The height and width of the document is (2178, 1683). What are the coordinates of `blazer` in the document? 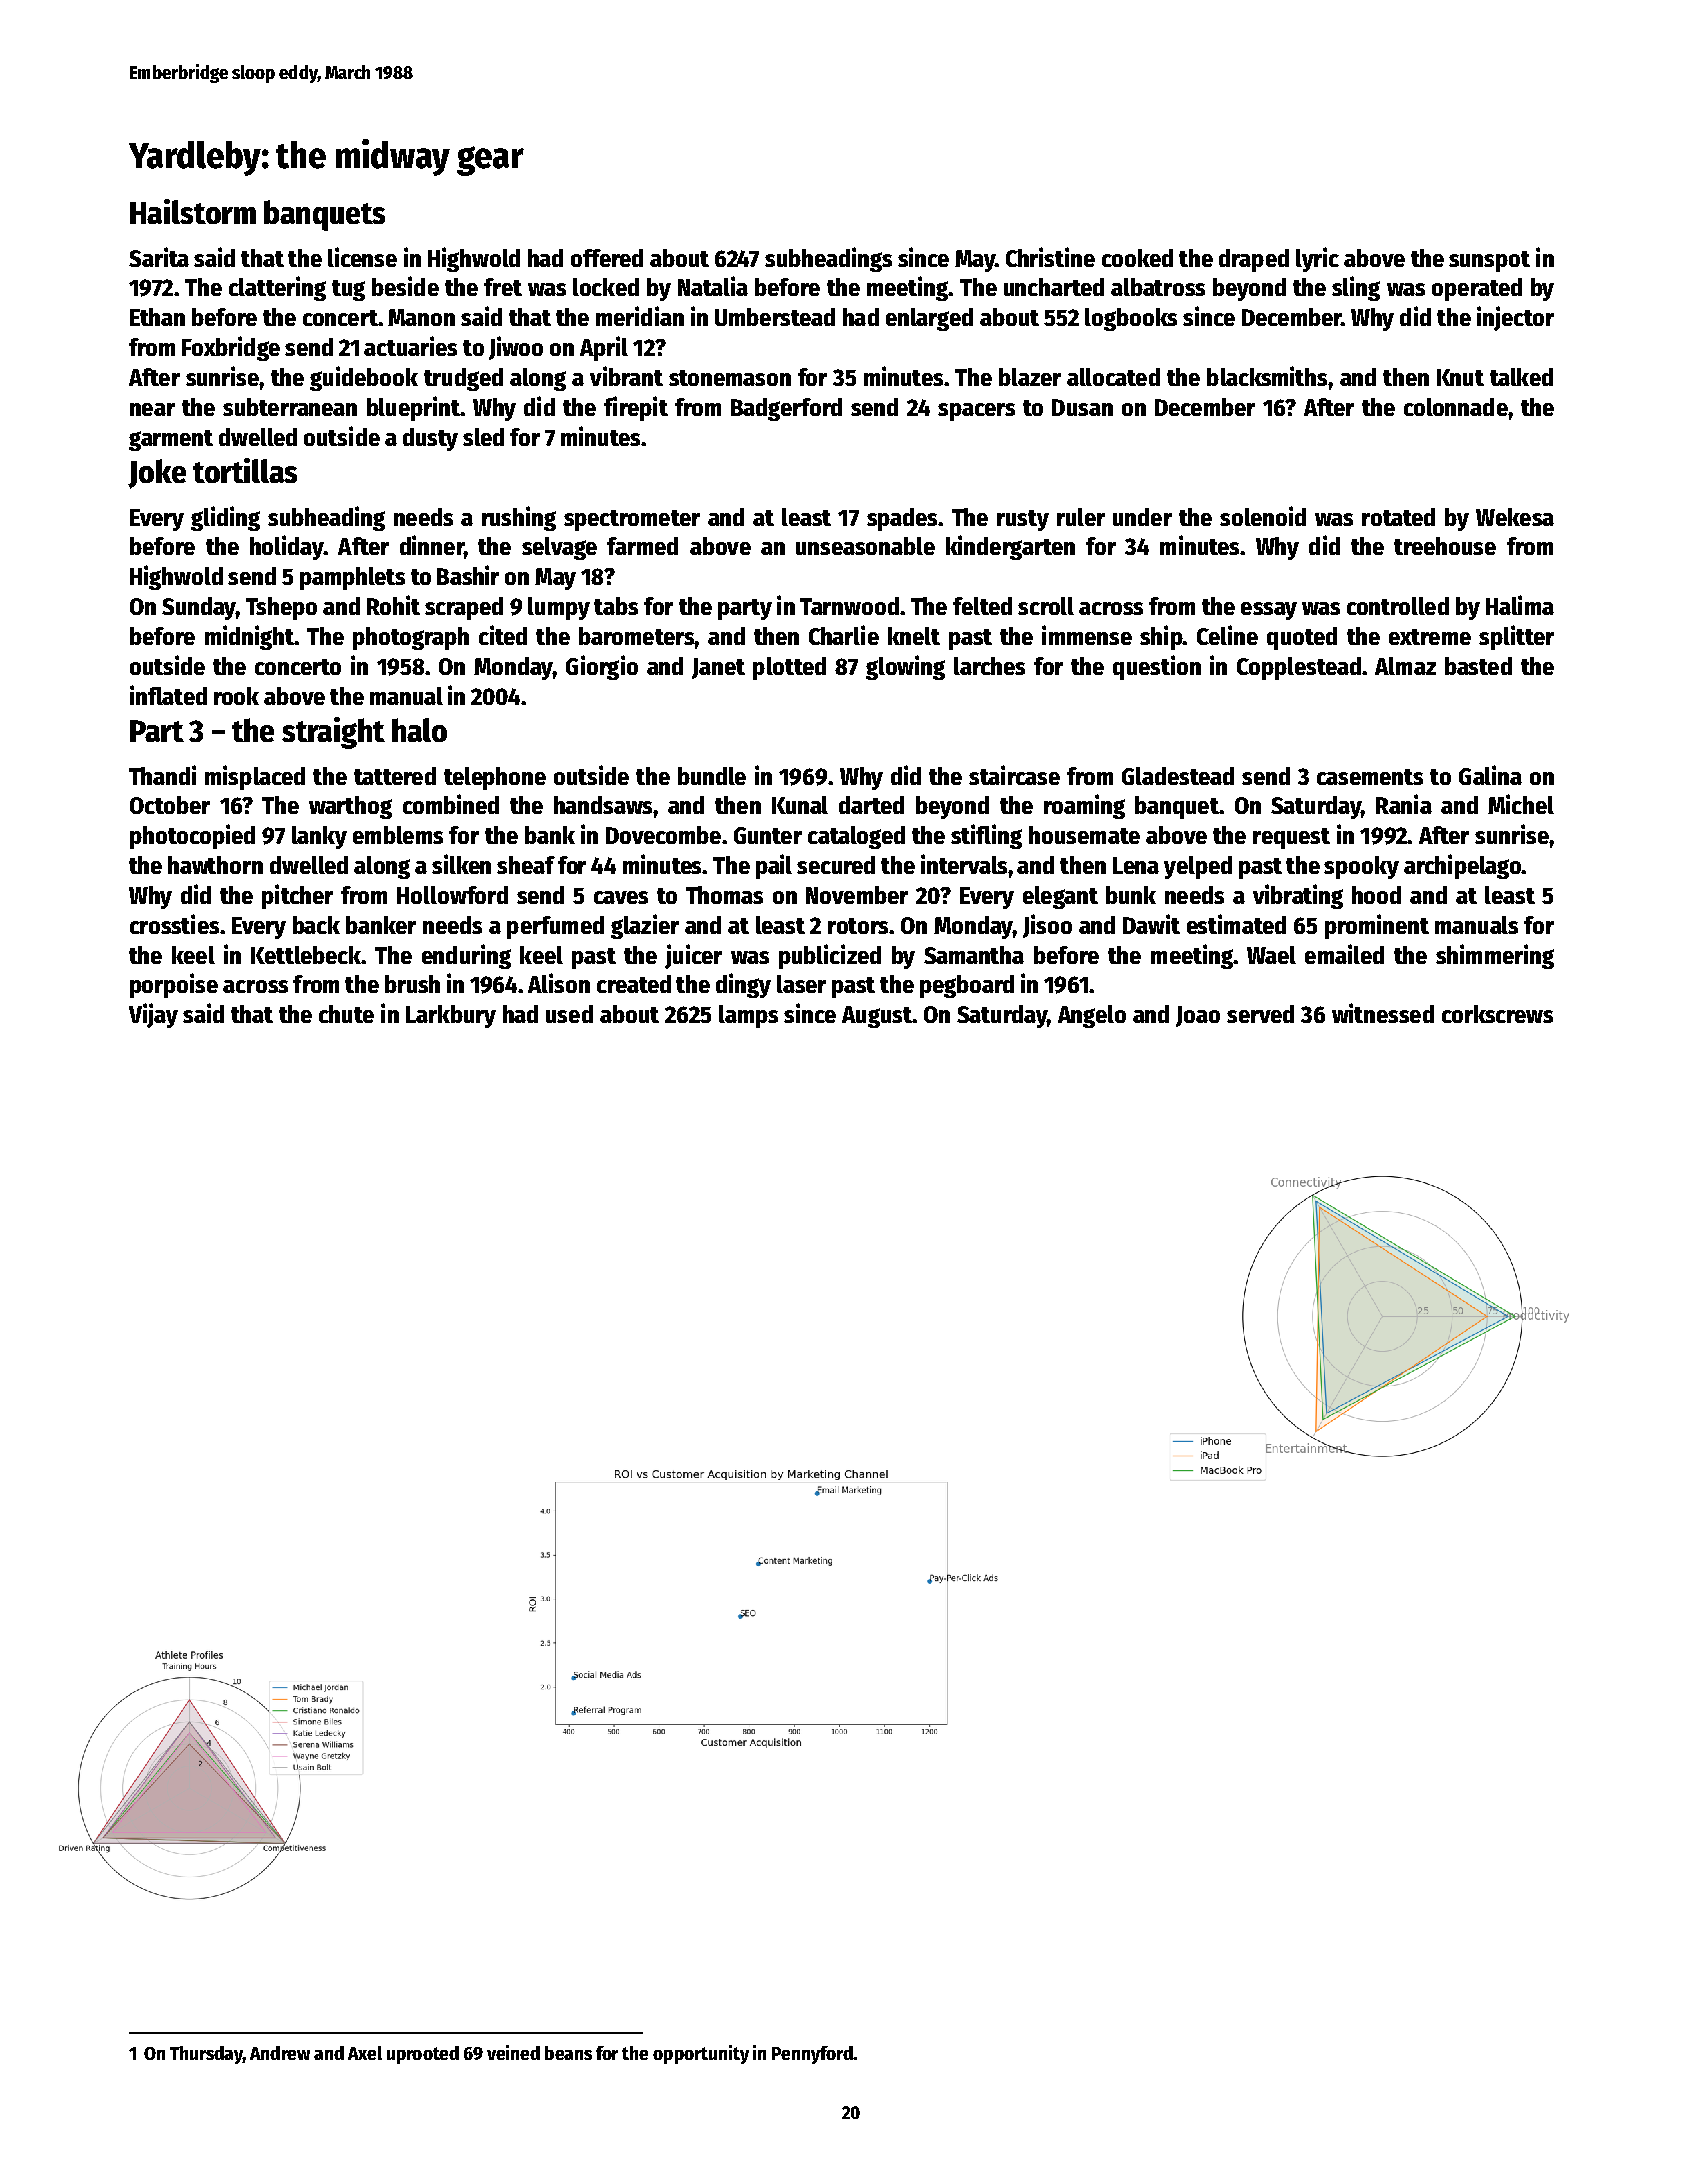 It's located at (1030, 377).
